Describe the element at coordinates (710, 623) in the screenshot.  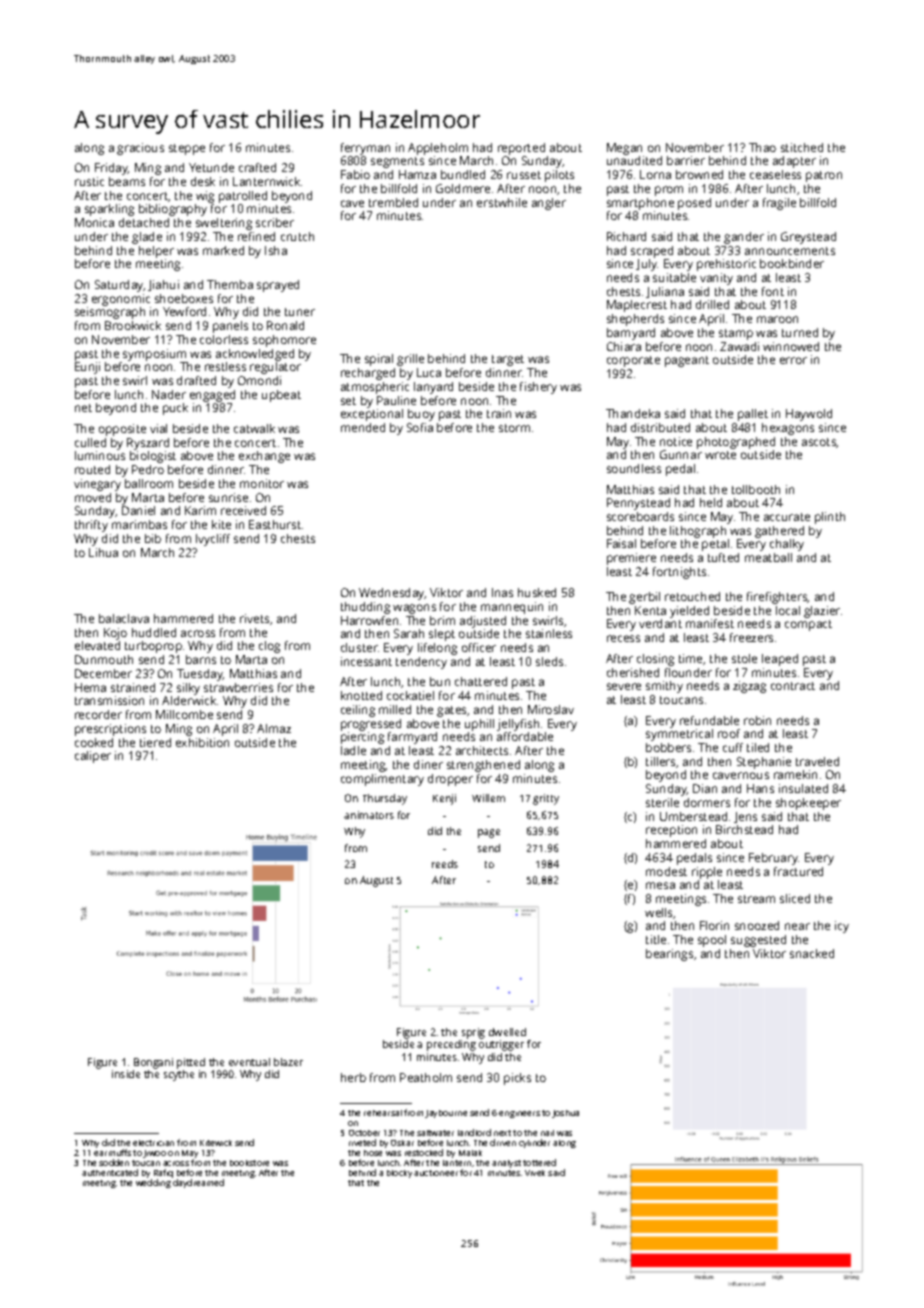
I see `manifest` at that location.
